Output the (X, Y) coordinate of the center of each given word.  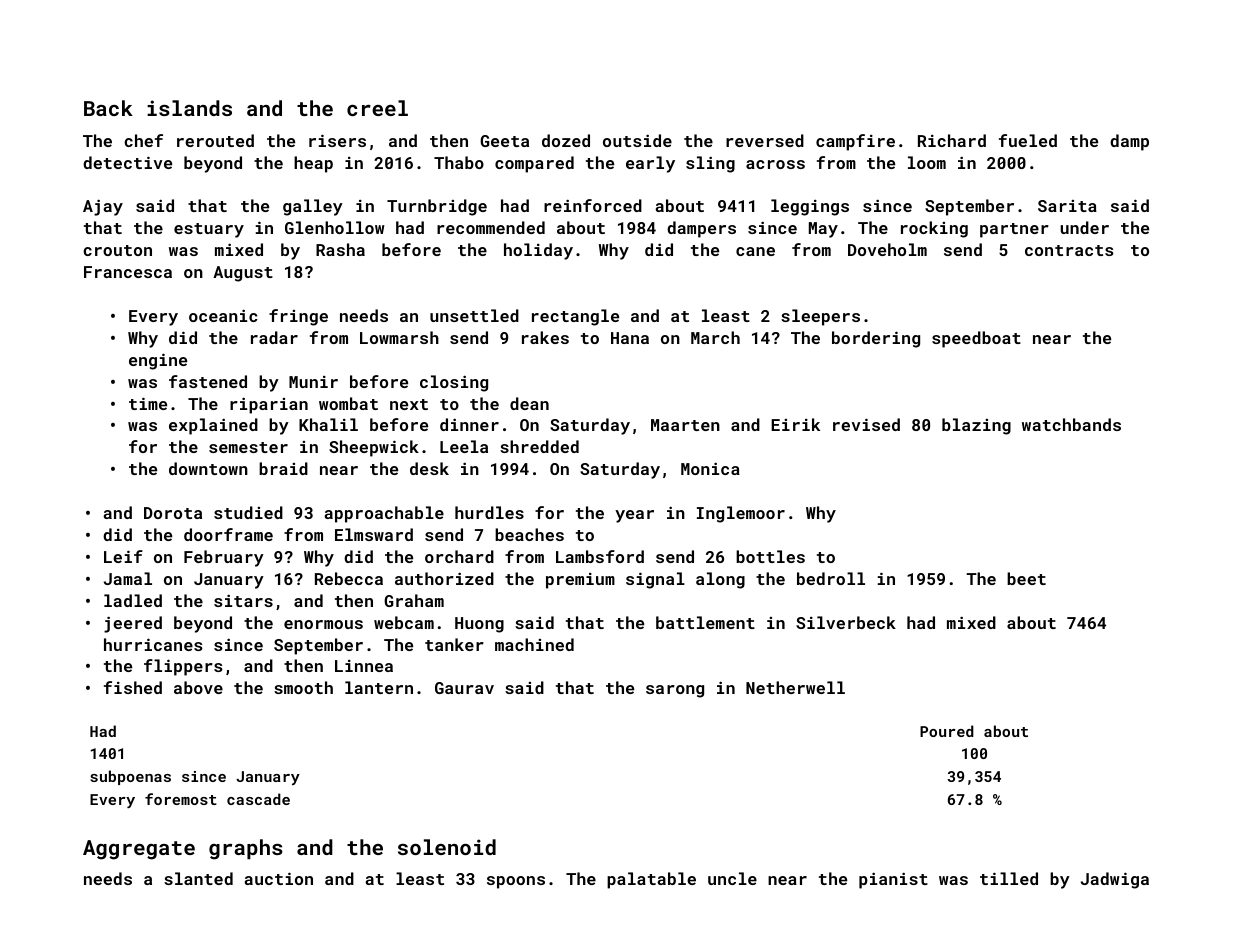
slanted (198, 878)
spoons (516, 882)
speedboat (976, 339)
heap (313, 164)
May (823, 230)
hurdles (489, 512)
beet (1026, 578)
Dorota (173, 513)
